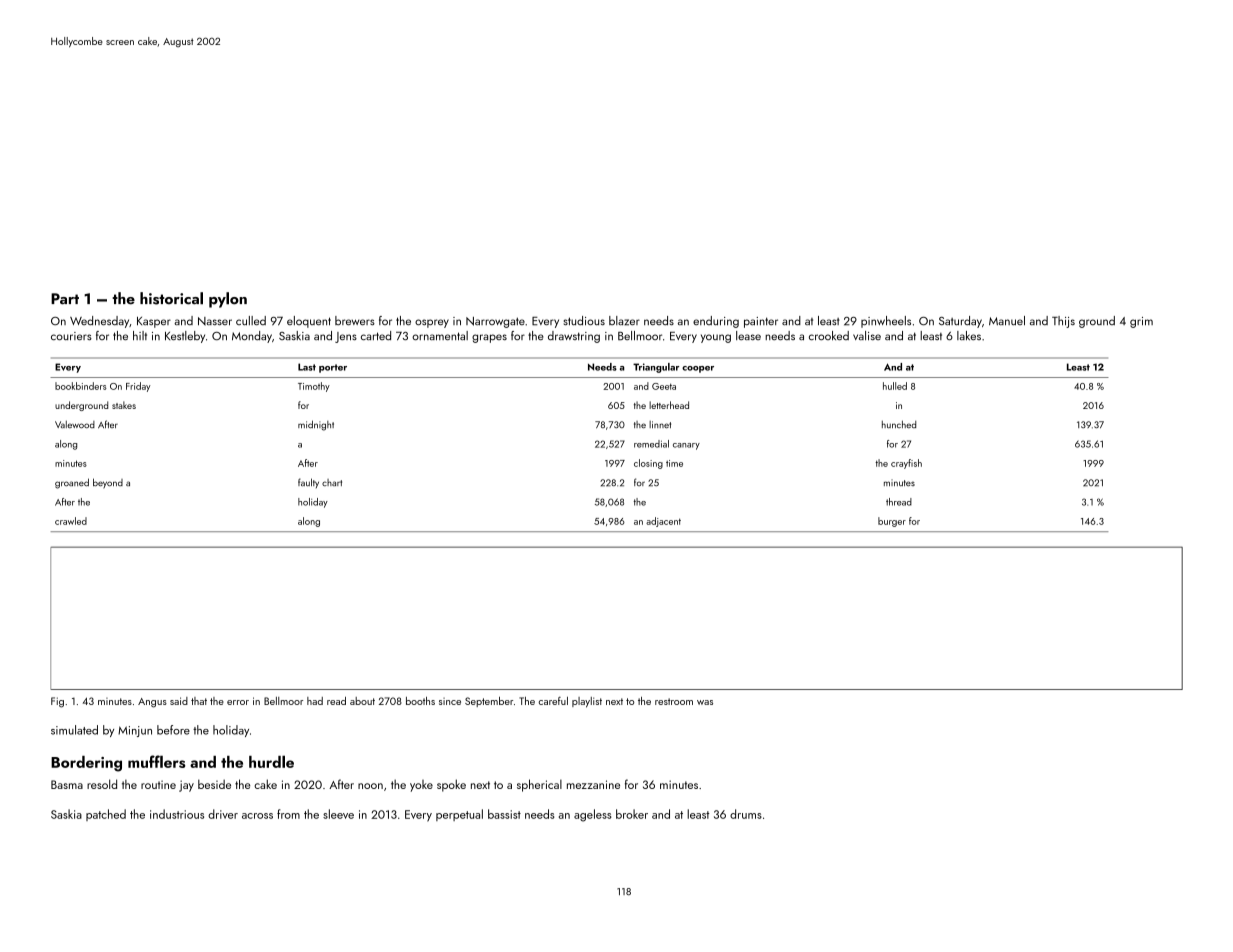 The width and height of the screenshot is (1233, 952). I want to click on simulated, so click(74, 730).
